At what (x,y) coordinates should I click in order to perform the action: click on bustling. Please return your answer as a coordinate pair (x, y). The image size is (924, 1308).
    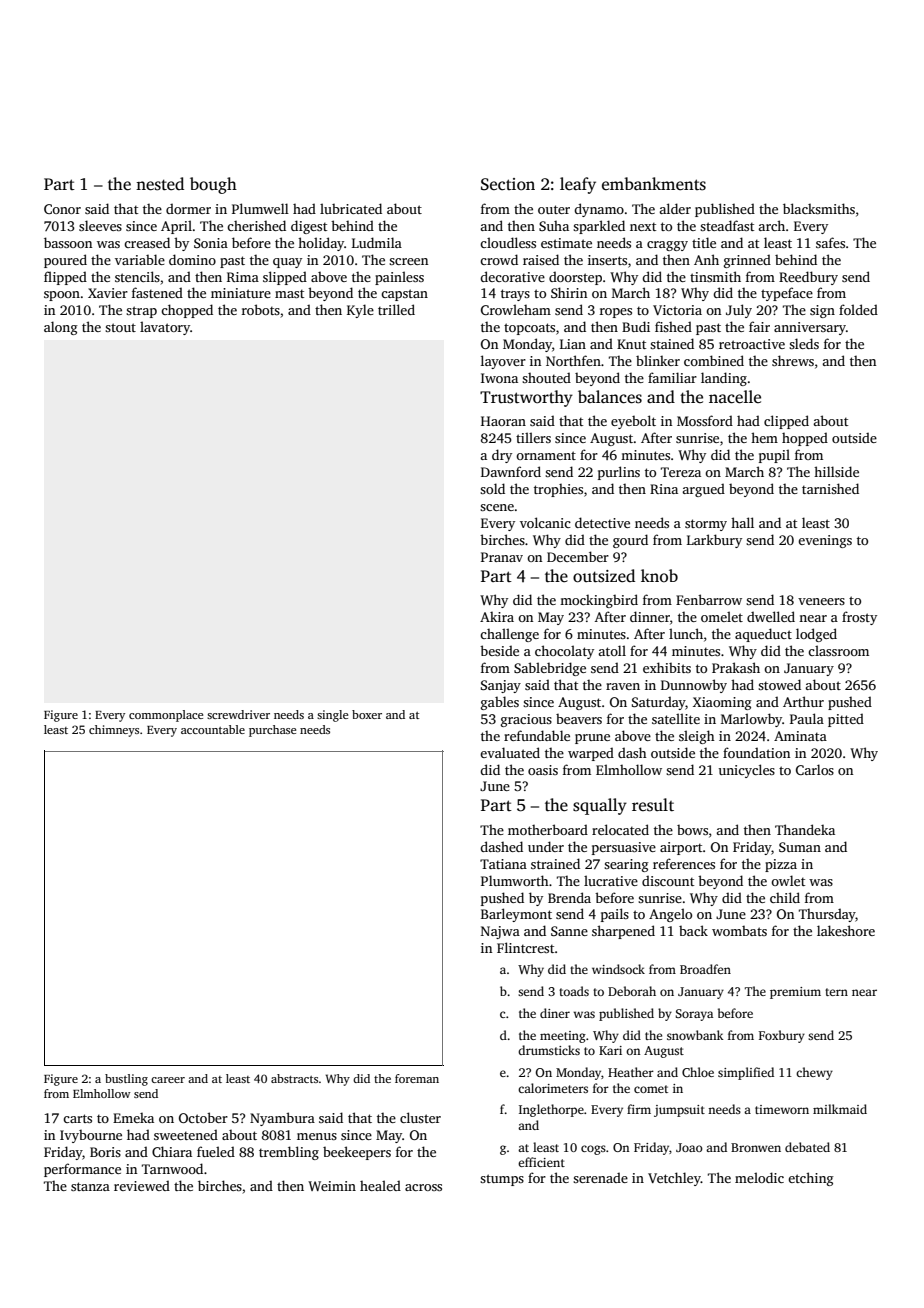
    Looking at the image, I should click on (126, 1080).
